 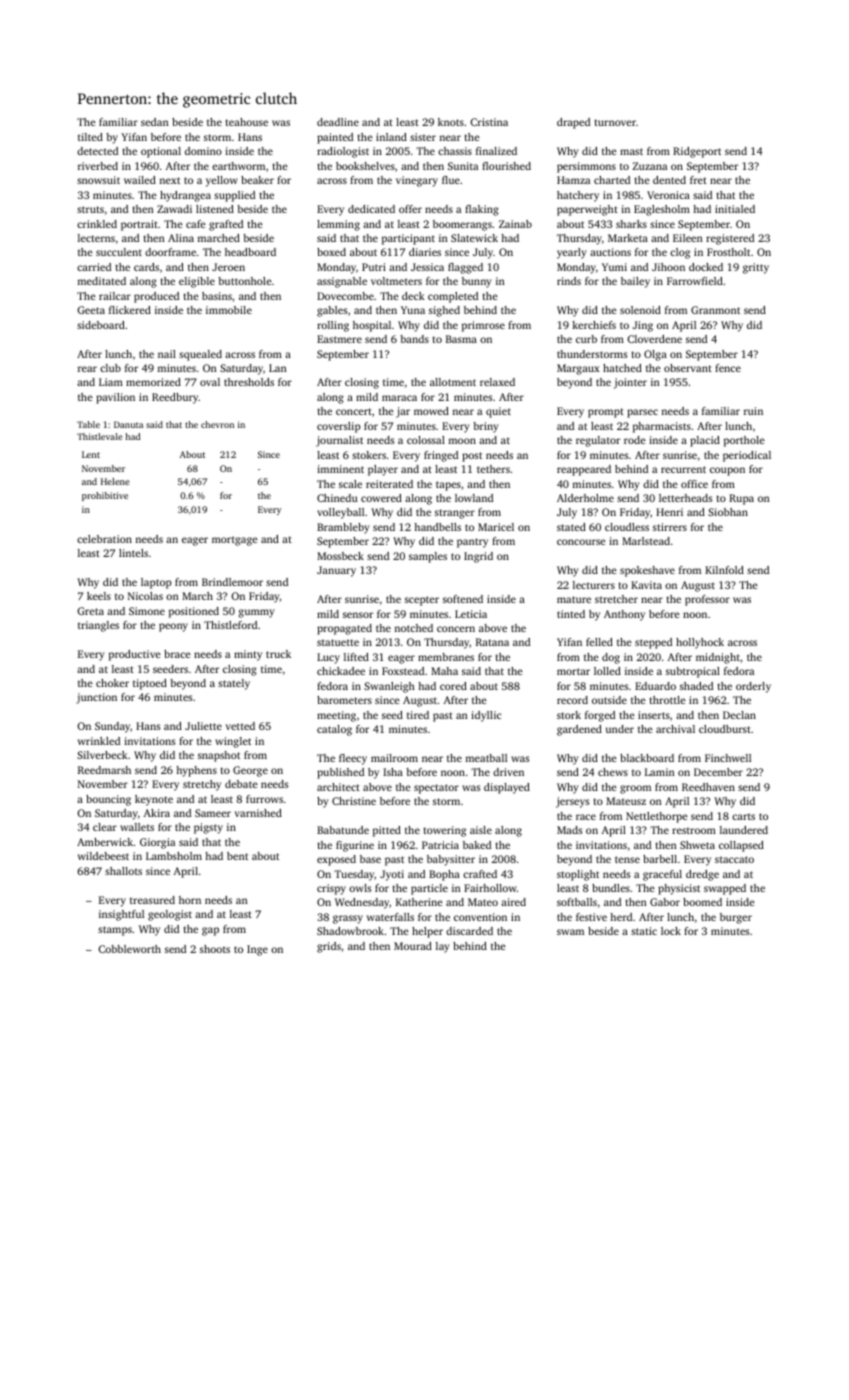 What do you see at coordinates (98, 180) in the screenshot?
I see `snowsuit` at bounding box center [98, 180].
